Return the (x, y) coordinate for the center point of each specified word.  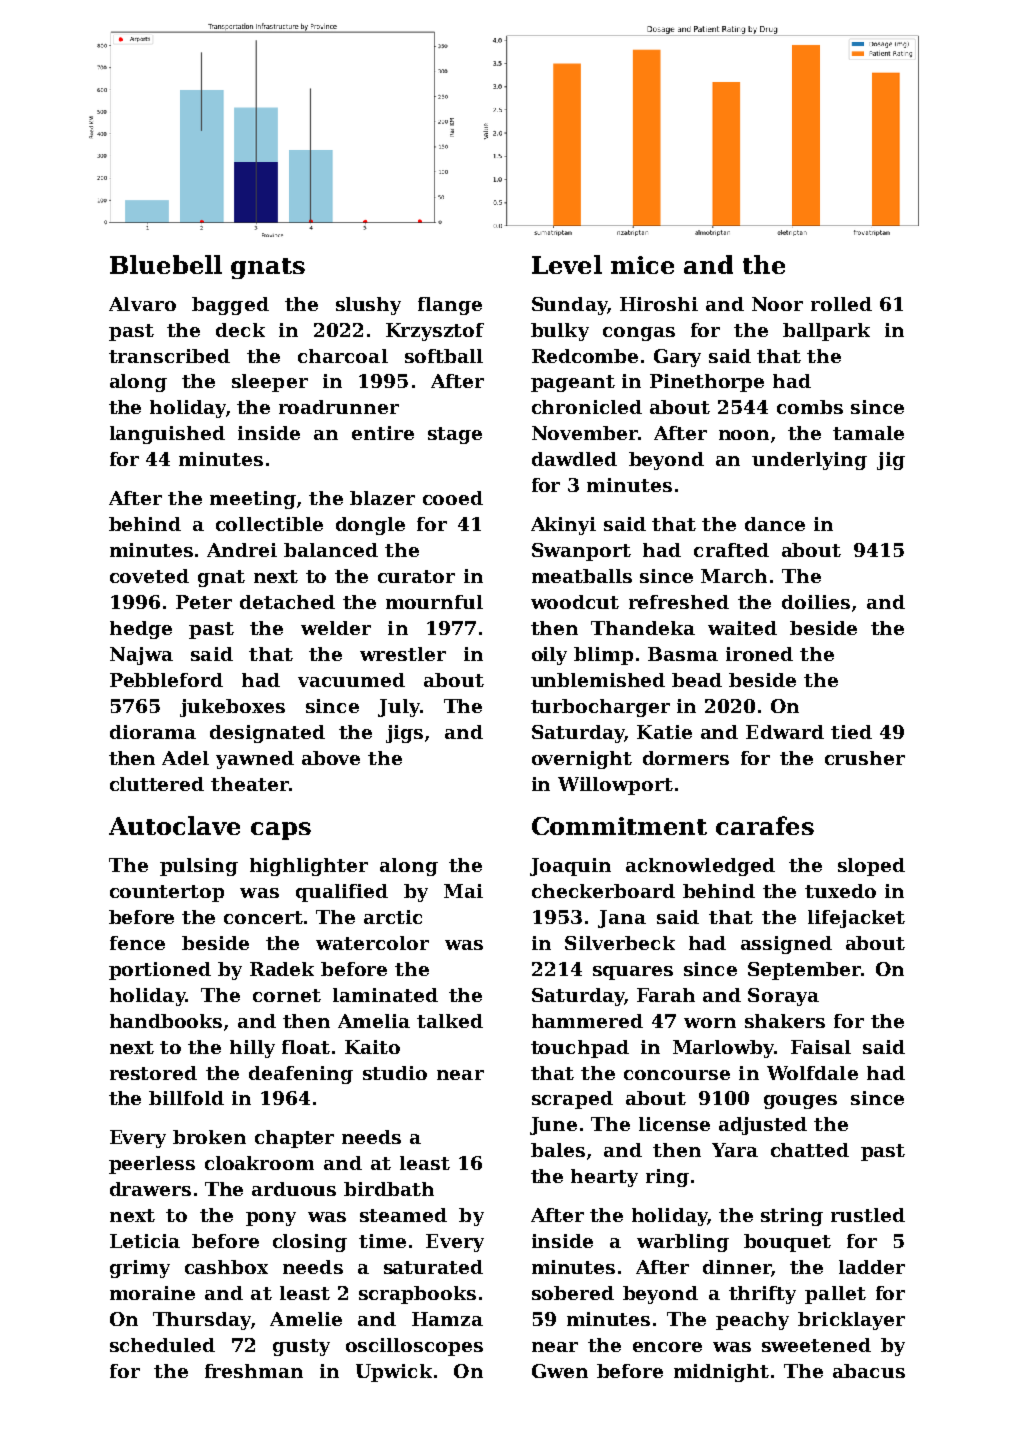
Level (567, 264)
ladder (872, 1267)
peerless (152, 1165)
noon (744, 435)
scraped (572, 1100)
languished (167, 435)
